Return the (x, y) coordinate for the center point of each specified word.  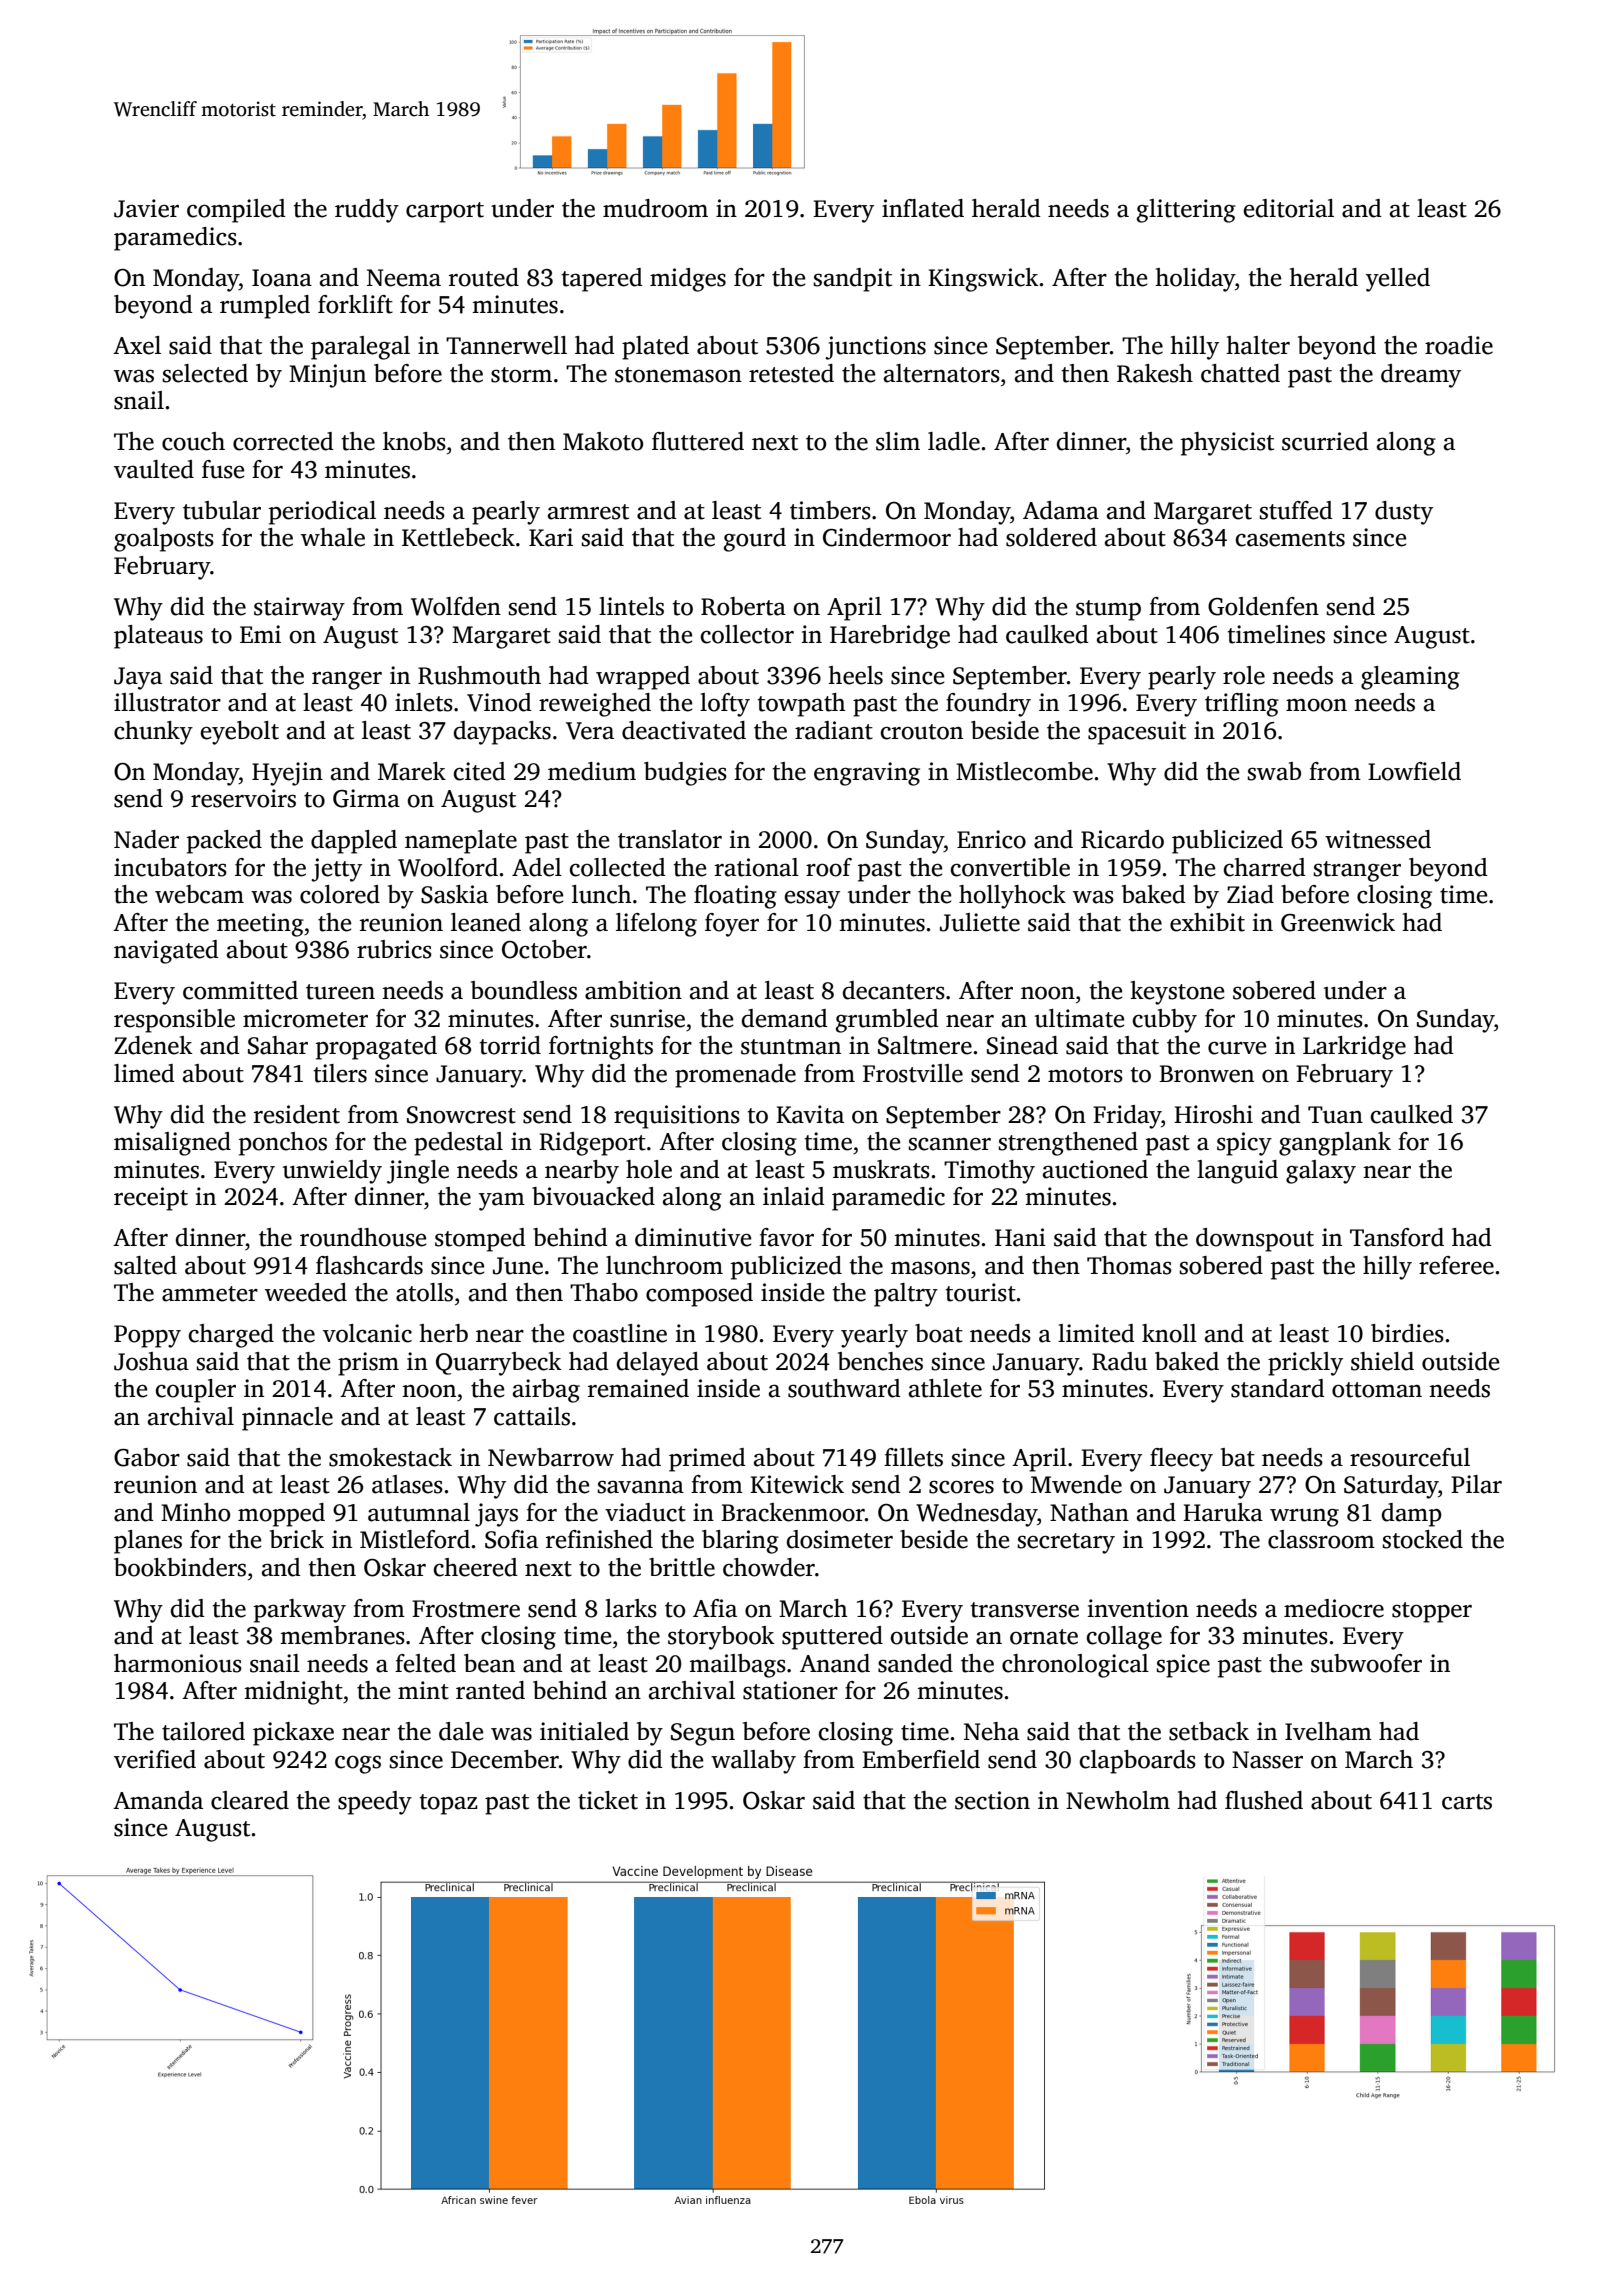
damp (1412, 1515)
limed (144, 1073)
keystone (1177, 993)
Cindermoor (887, 537)
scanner (949, 1144)
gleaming (1410, 678)
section (992, 1800)
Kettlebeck (458, 537)
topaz (449, 1804)
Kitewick (797, 1484)
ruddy (367, 211)
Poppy (147, 1336)
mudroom (655, 208)
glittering (1186, 211)
